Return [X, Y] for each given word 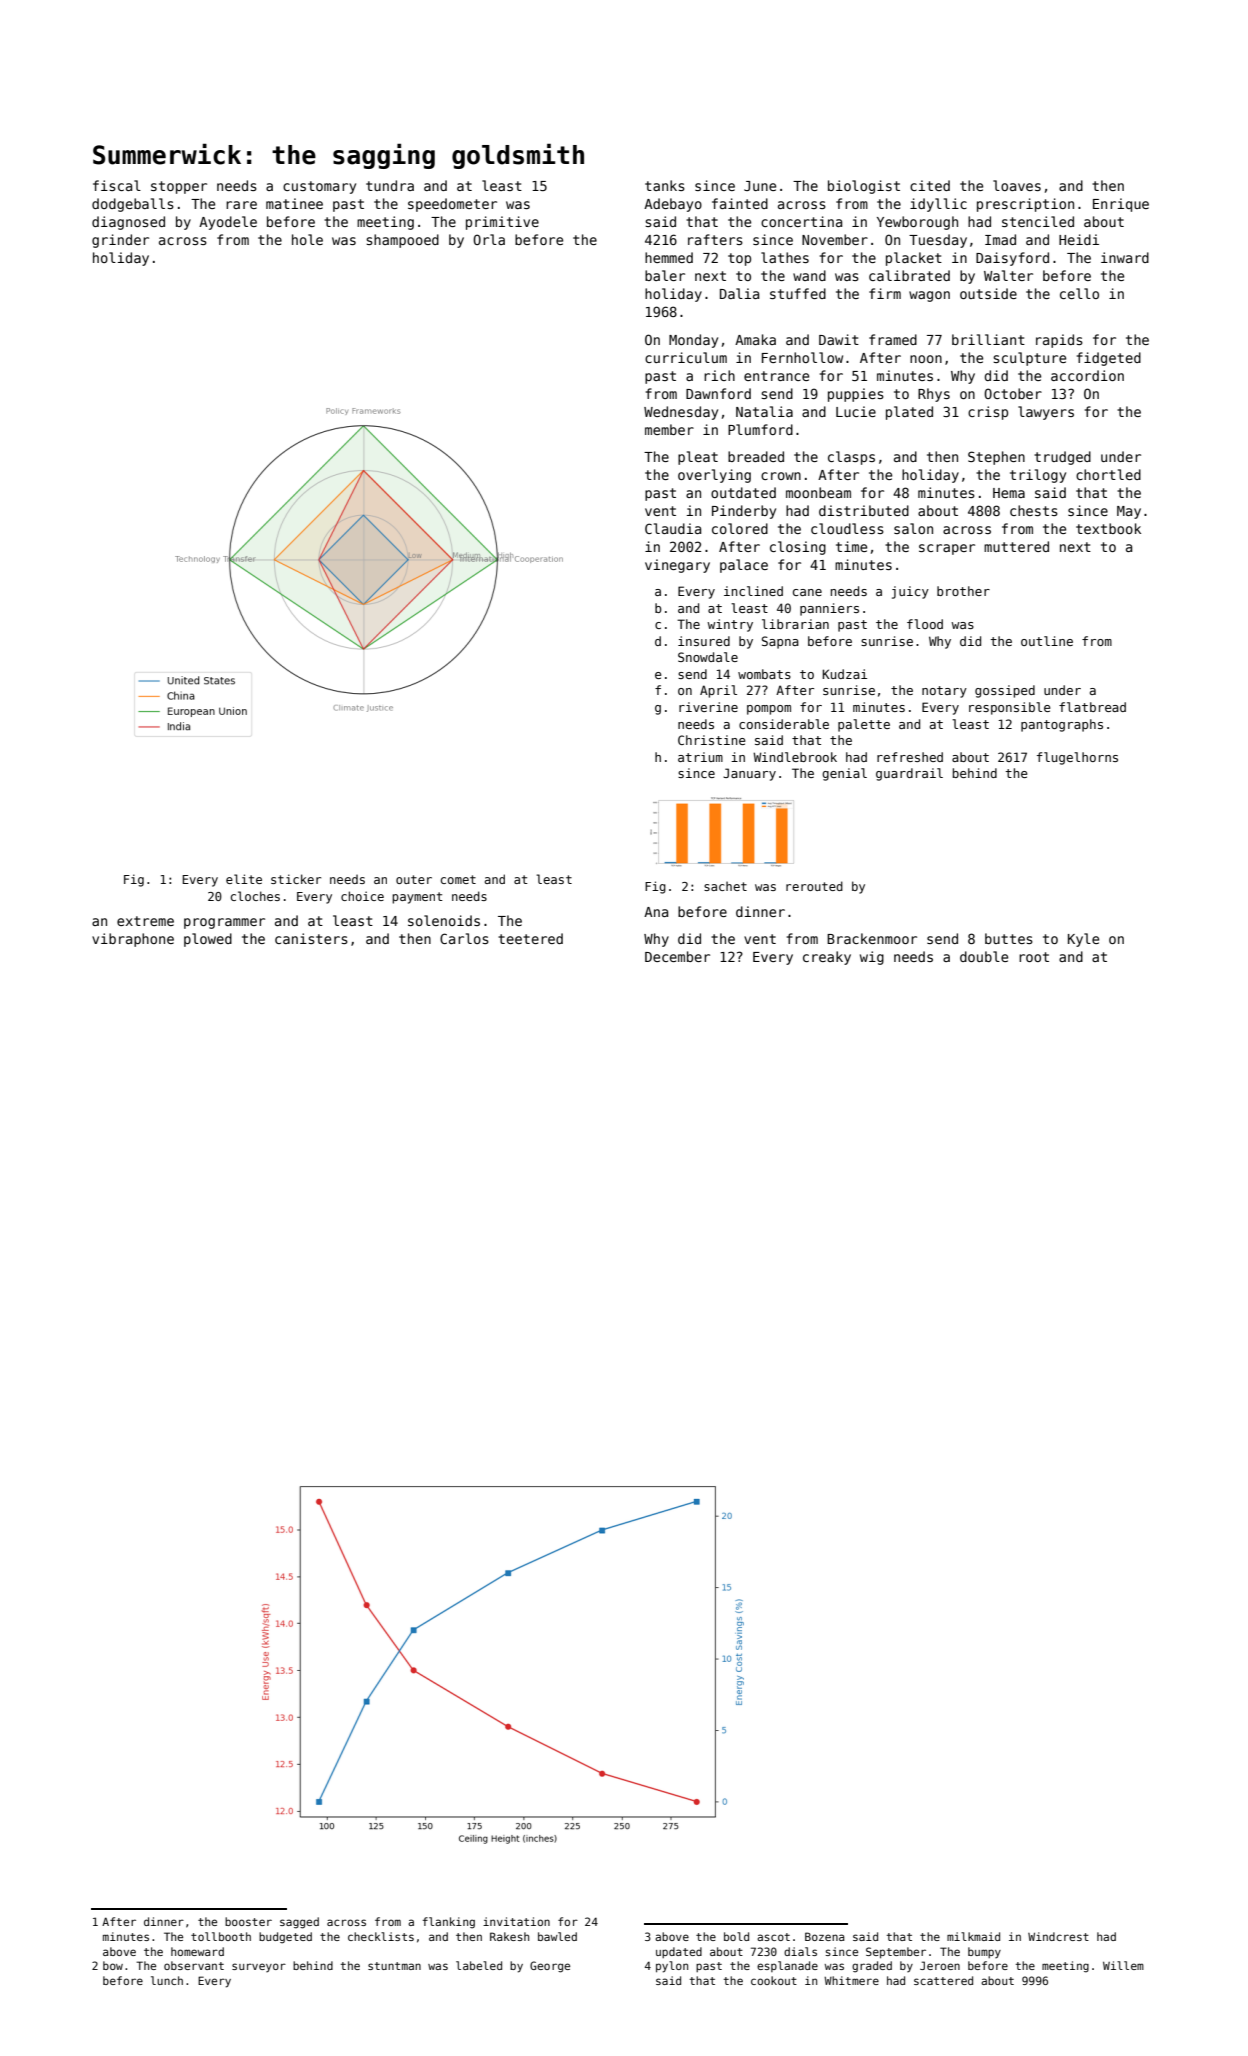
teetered [530, 938]
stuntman [394, 1966]
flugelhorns [1077, 758]
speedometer [452, 205]
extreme [145, 921]
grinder [120, 241]
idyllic [938, 205]
